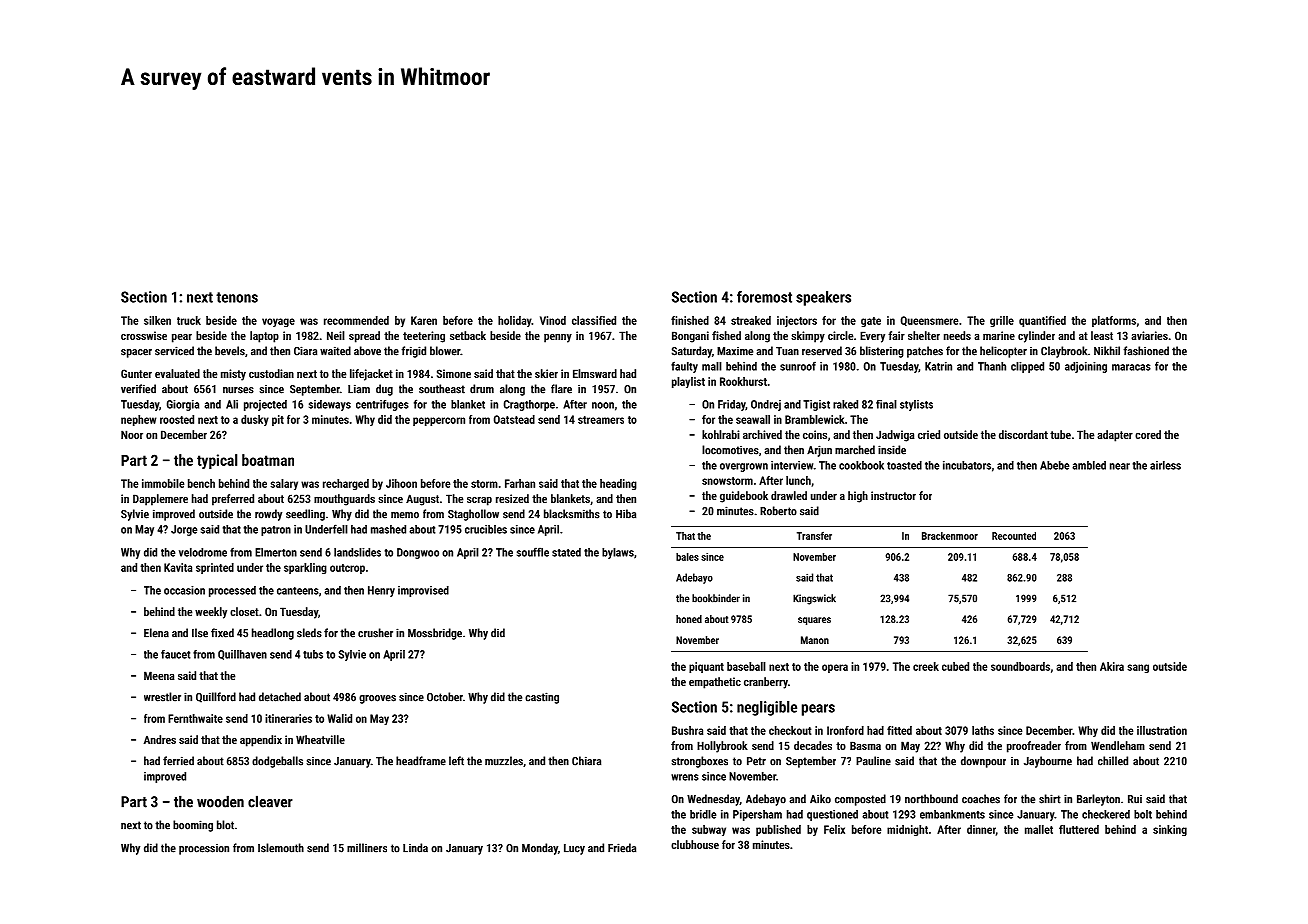  I want to click on Fernthwaite, so click(195, 718).
